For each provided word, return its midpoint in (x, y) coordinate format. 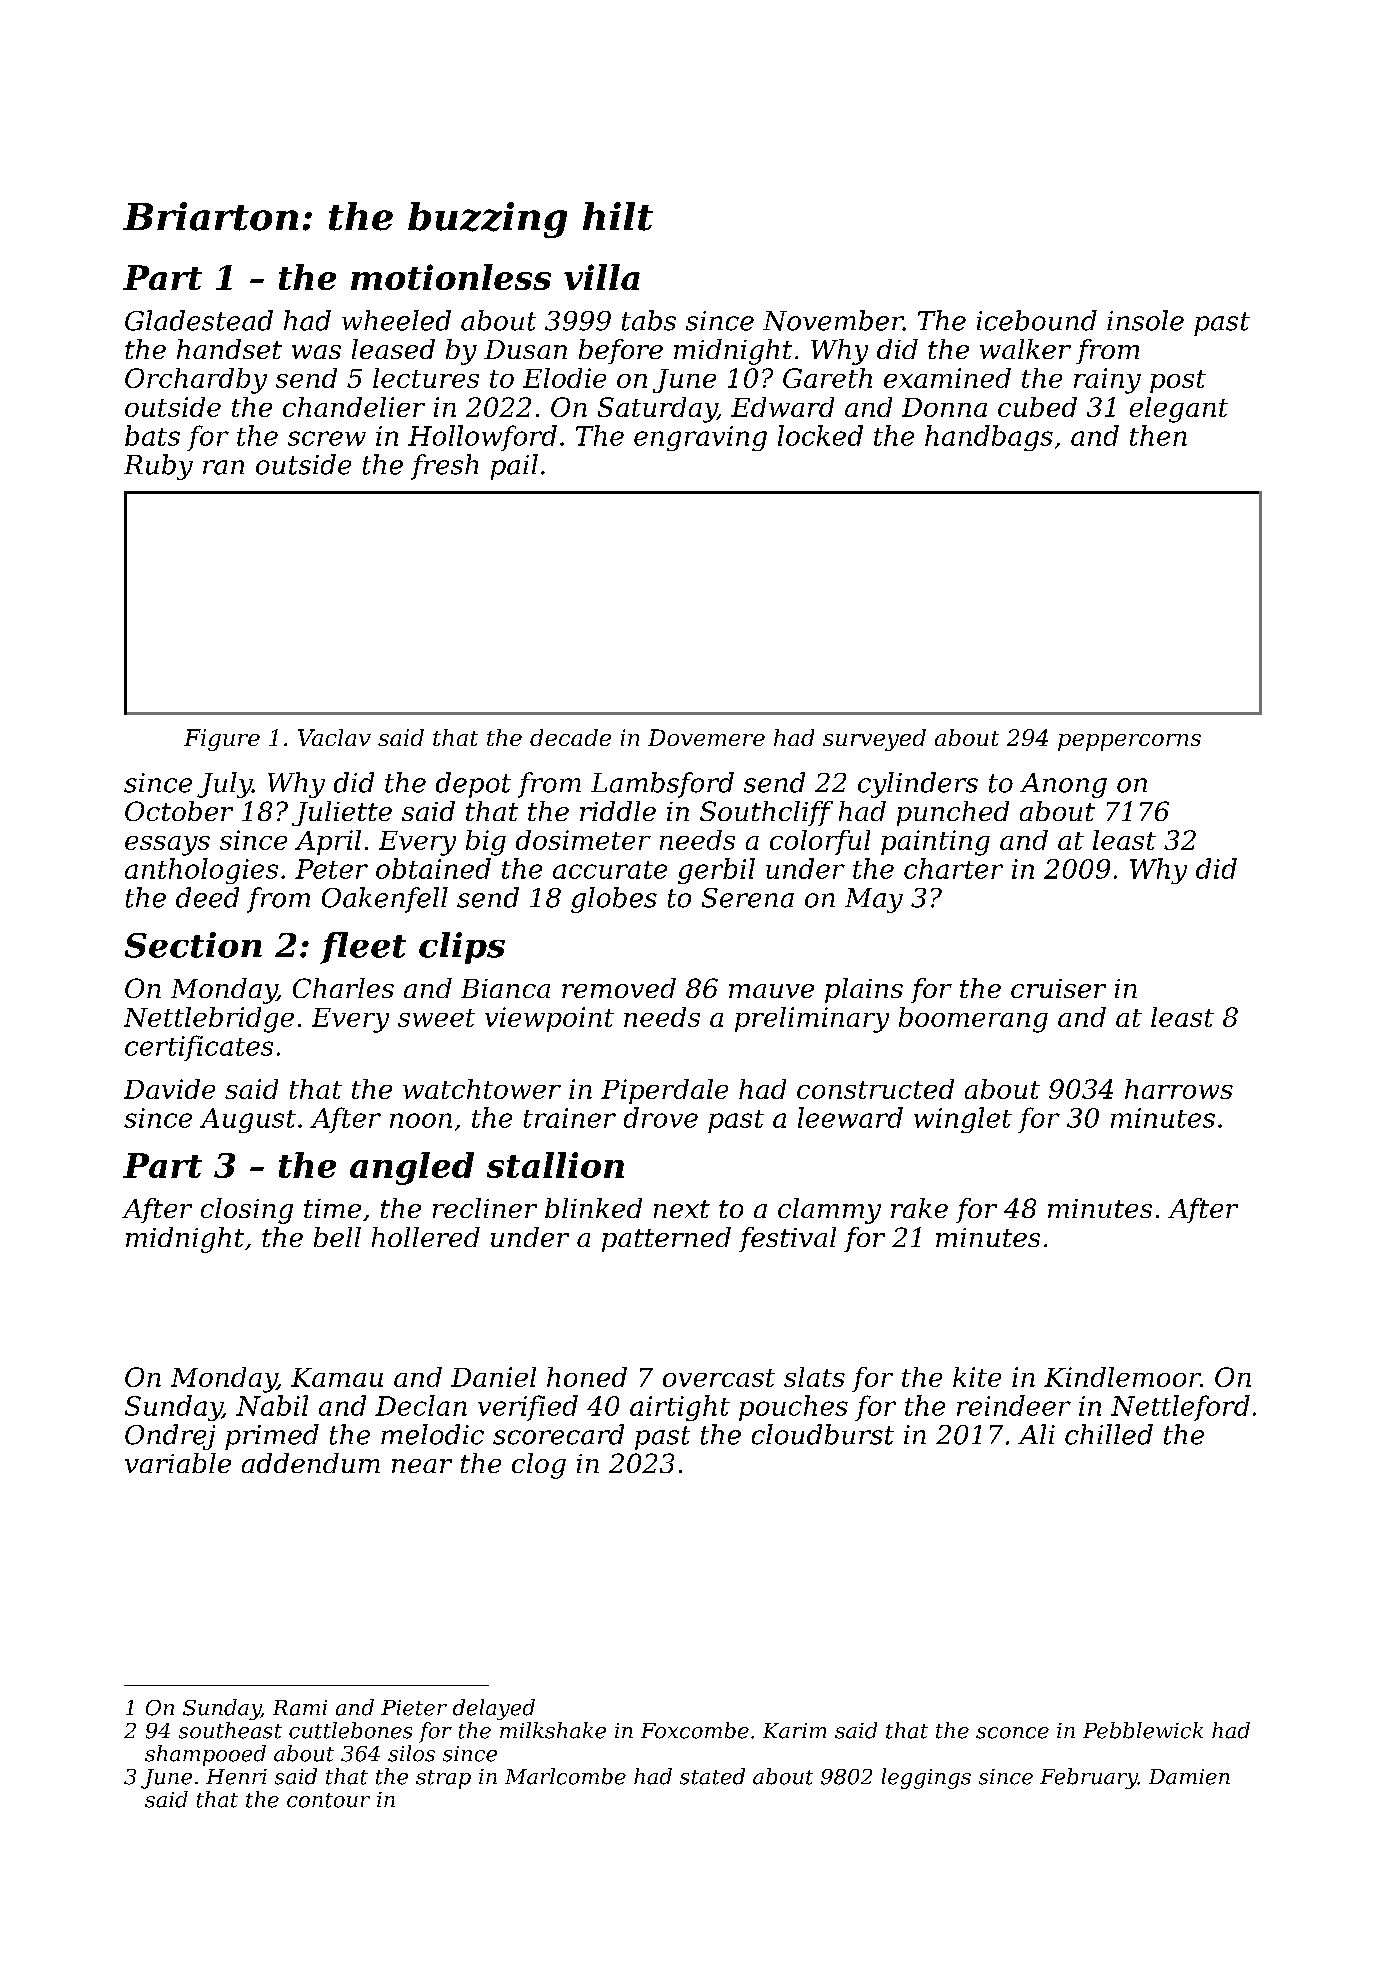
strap (443, 1779)
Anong (1063, 785)
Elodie (564, 378)
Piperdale (664, 1091)
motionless (451, 277)
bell (337, 1237)
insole (1145, 320)
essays (167, 846)
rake (919, 1208)
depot (473, 785)
